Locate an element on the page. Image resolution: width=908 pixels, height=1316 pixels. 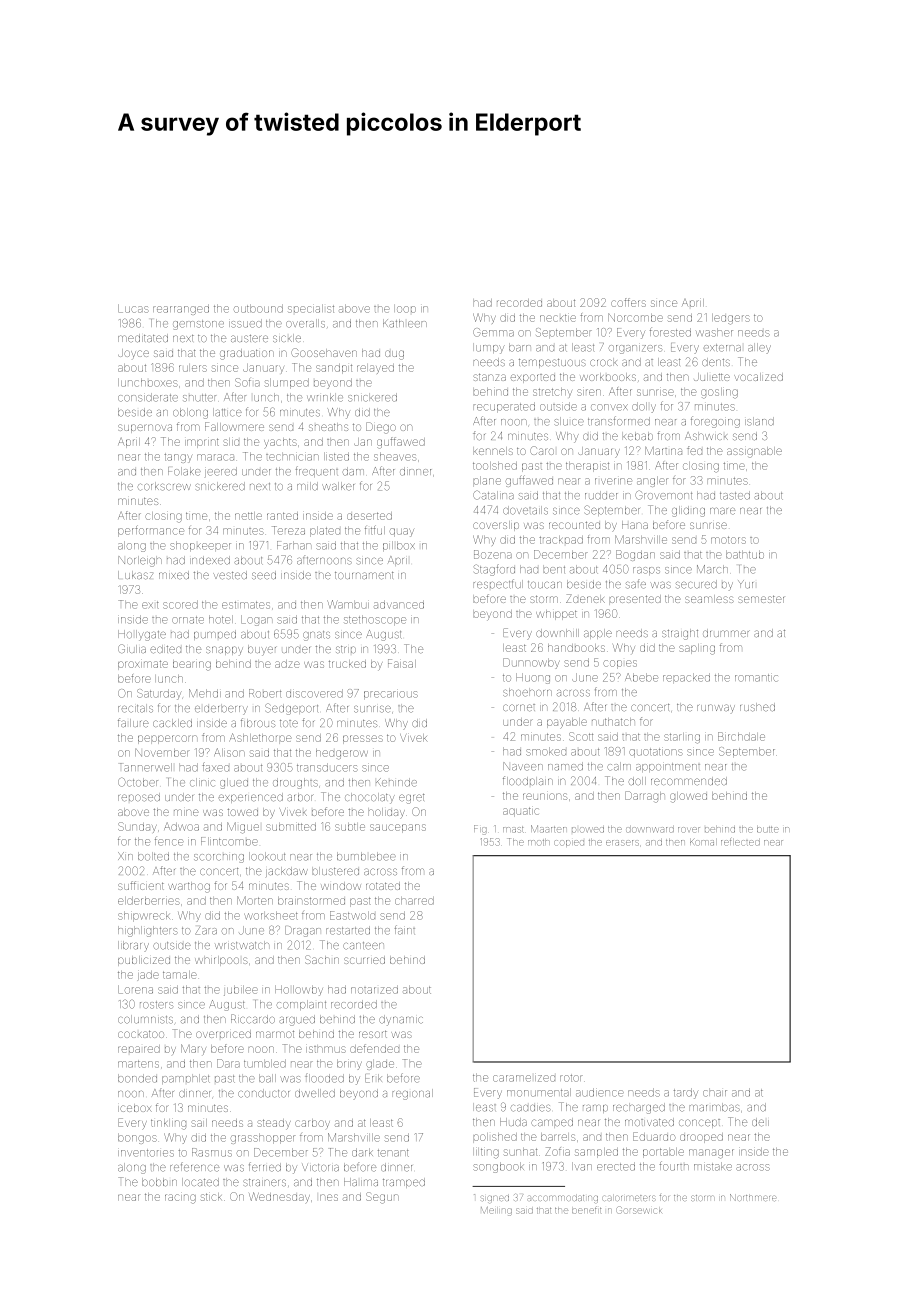
Meiling is located at coordinates (496, 1211).
